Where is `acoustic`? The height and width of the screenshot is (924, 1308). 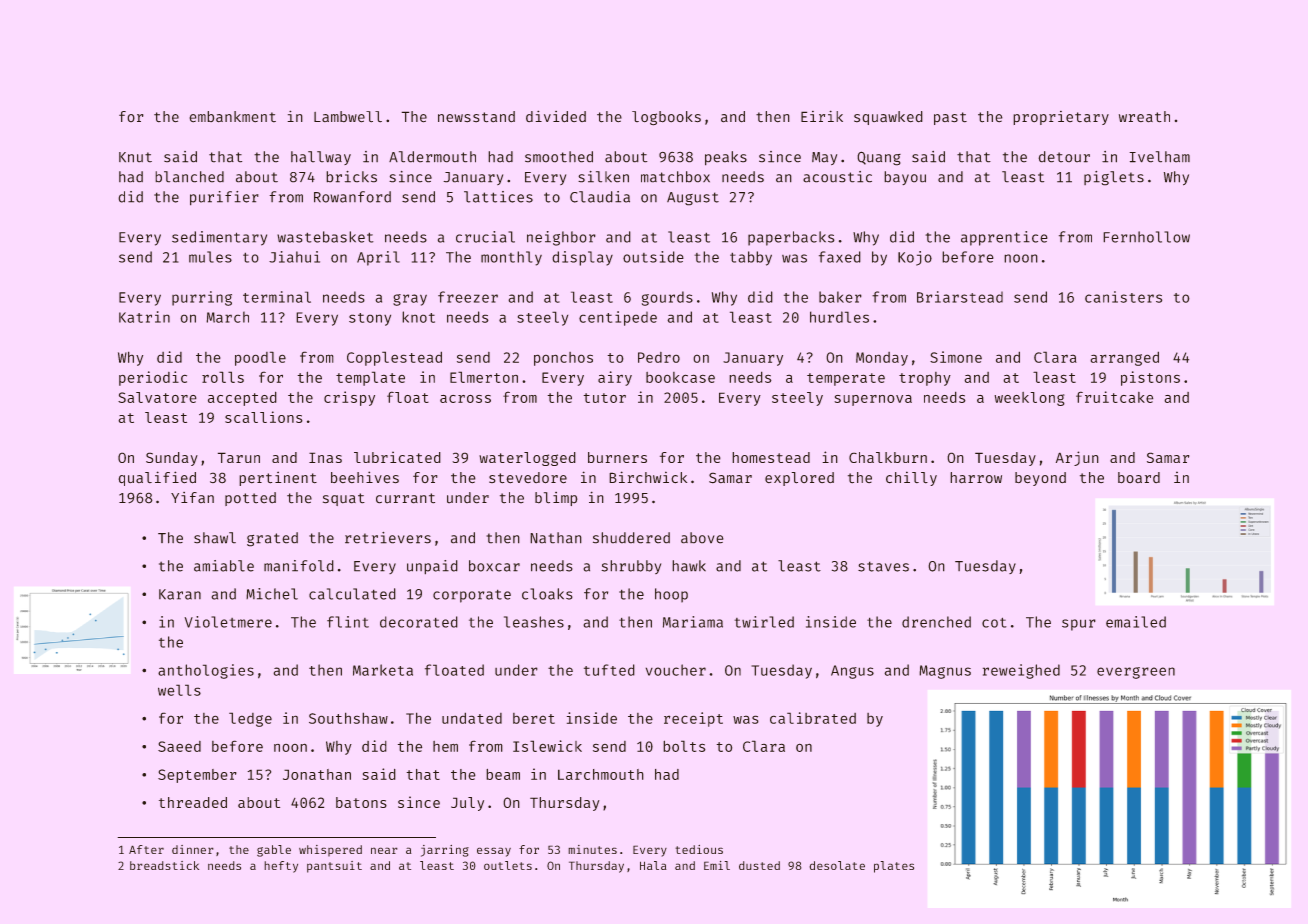 acoustic is located at coordinates (837, 176).
